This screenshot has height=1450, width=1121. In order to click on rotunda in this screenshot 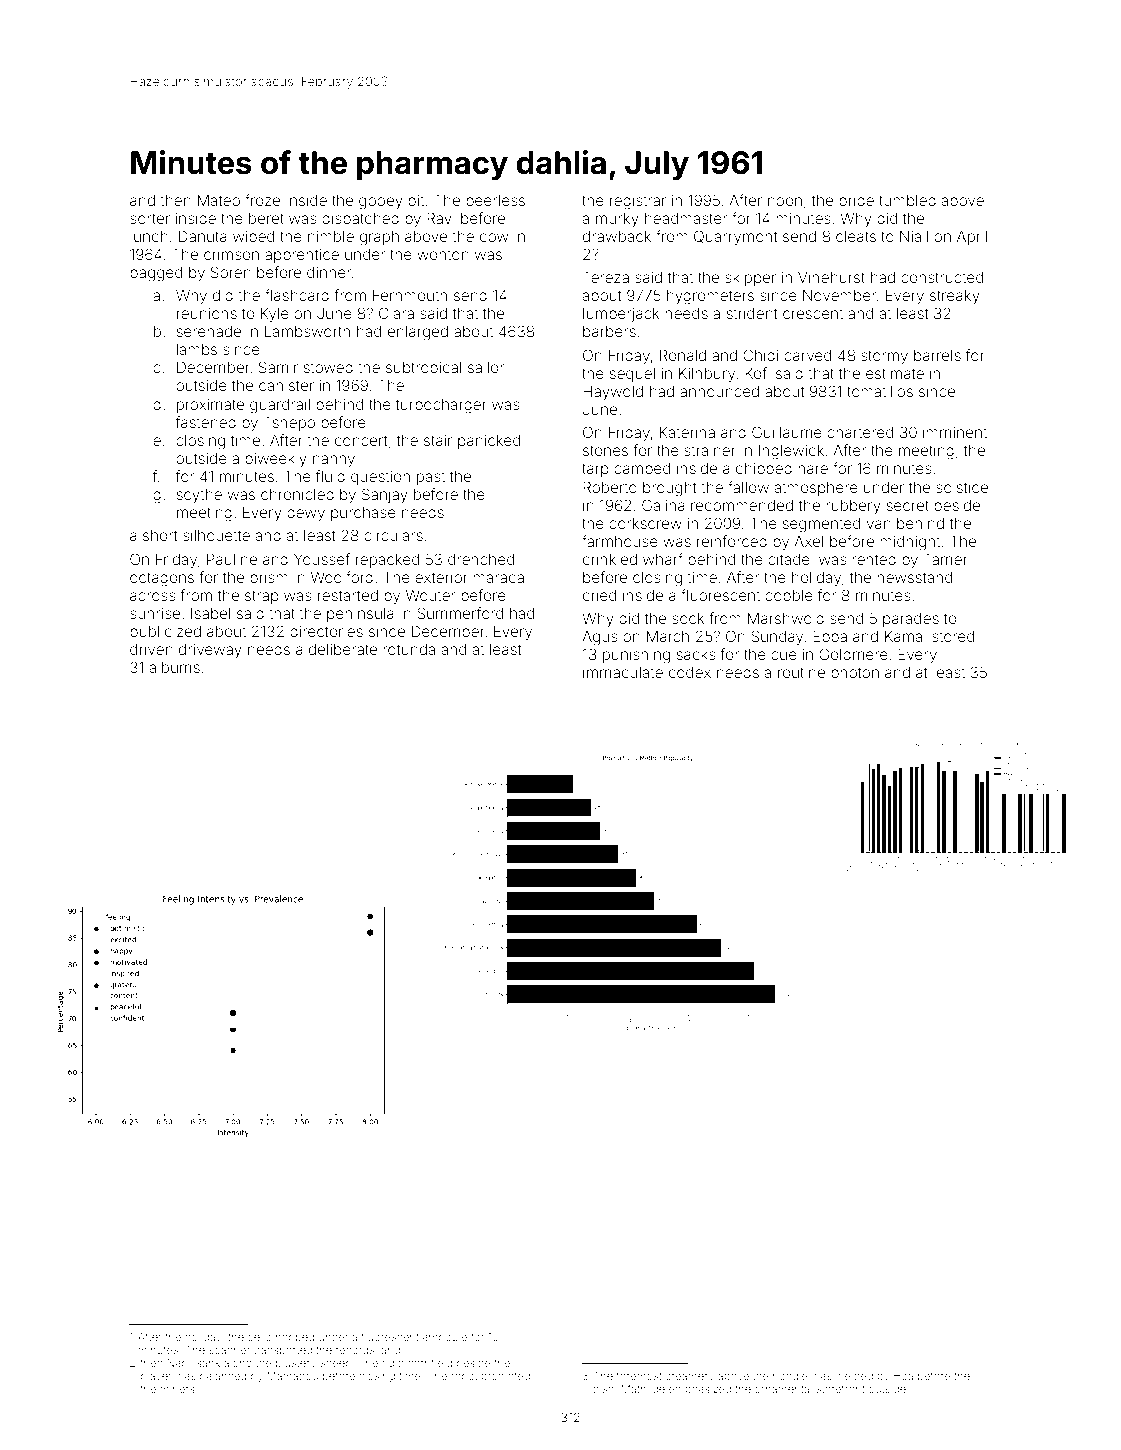, I will do `click(409, 649)`.
